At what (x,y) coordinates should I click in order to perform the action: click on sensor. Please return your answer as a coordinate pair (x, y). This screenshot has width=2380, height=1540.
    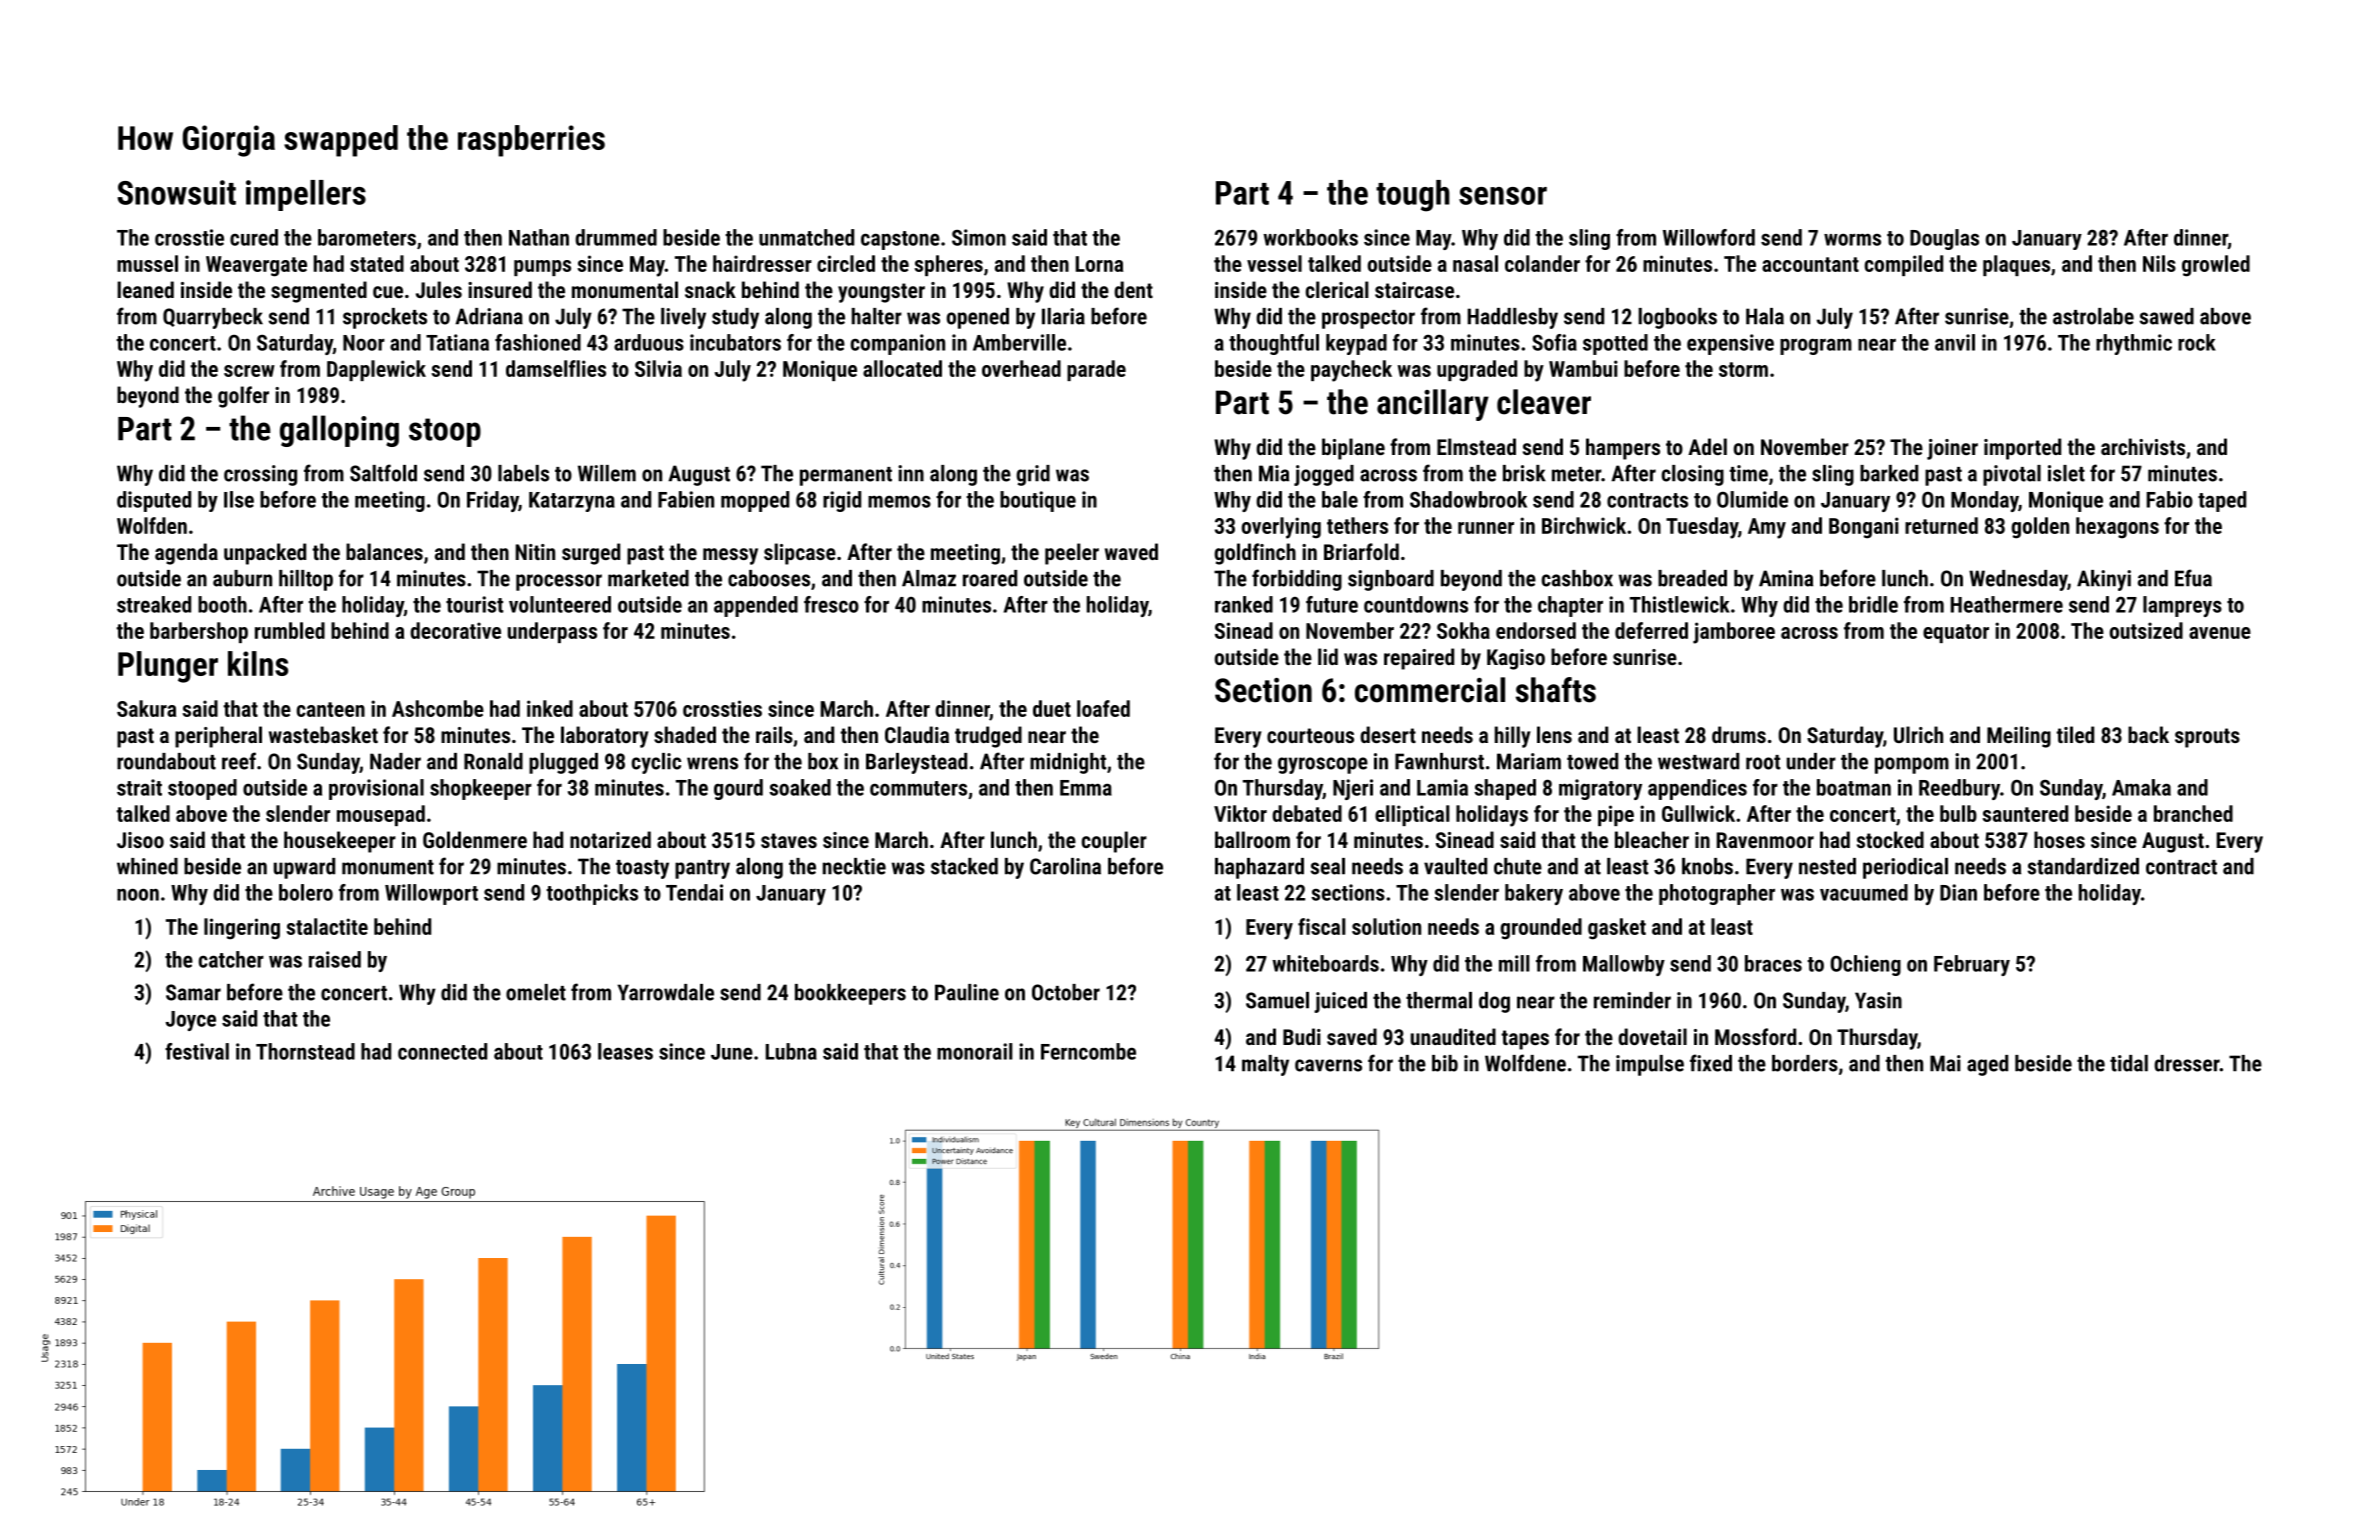
    Looking at the image, I should click on (1503, 196).
